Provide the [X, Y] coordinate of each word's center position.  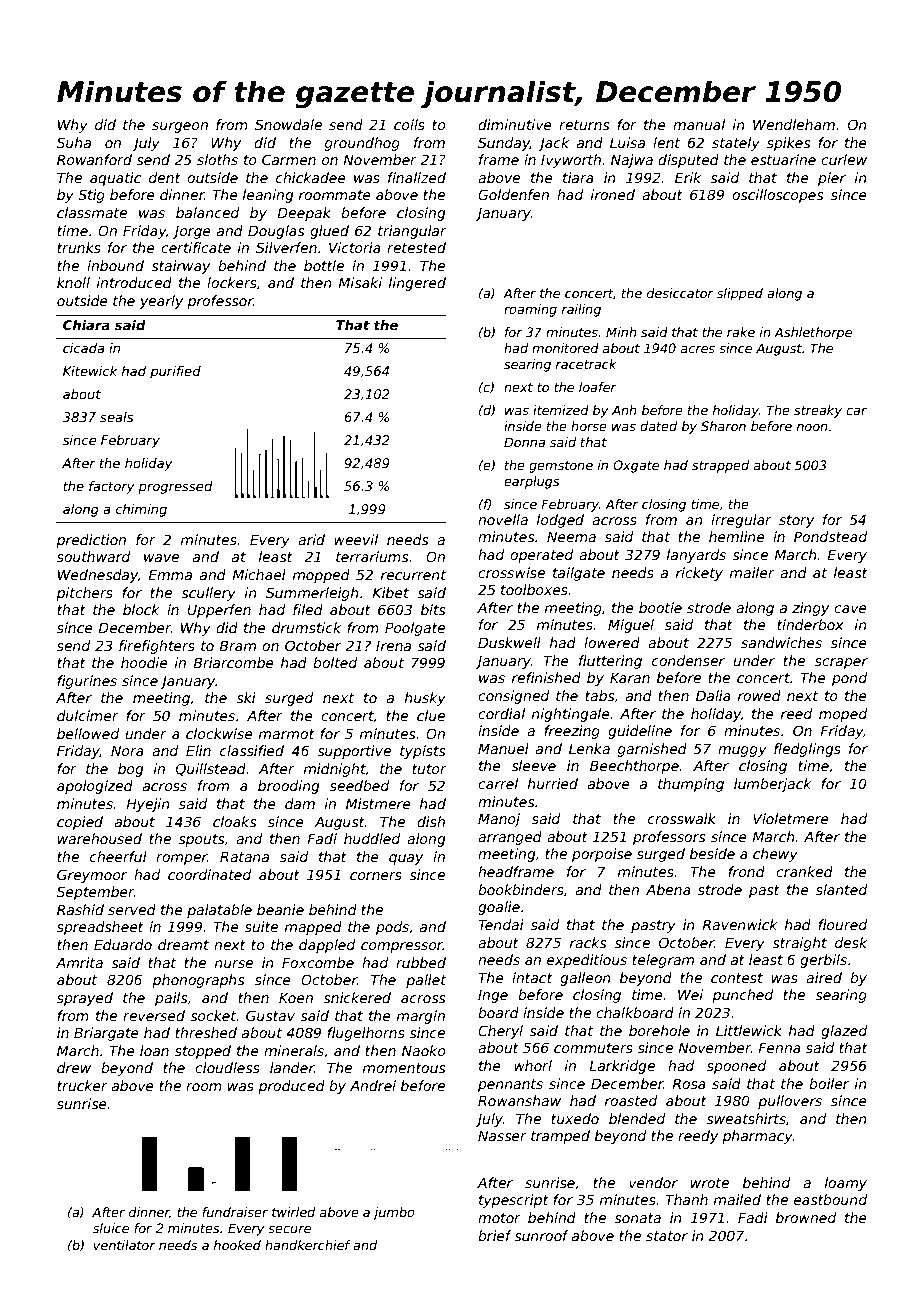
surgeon [180, 127]
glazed [844, 1032]
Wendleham [794, 124]
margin [421, 1017]
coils [409, 124]
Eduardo [123, 944]
